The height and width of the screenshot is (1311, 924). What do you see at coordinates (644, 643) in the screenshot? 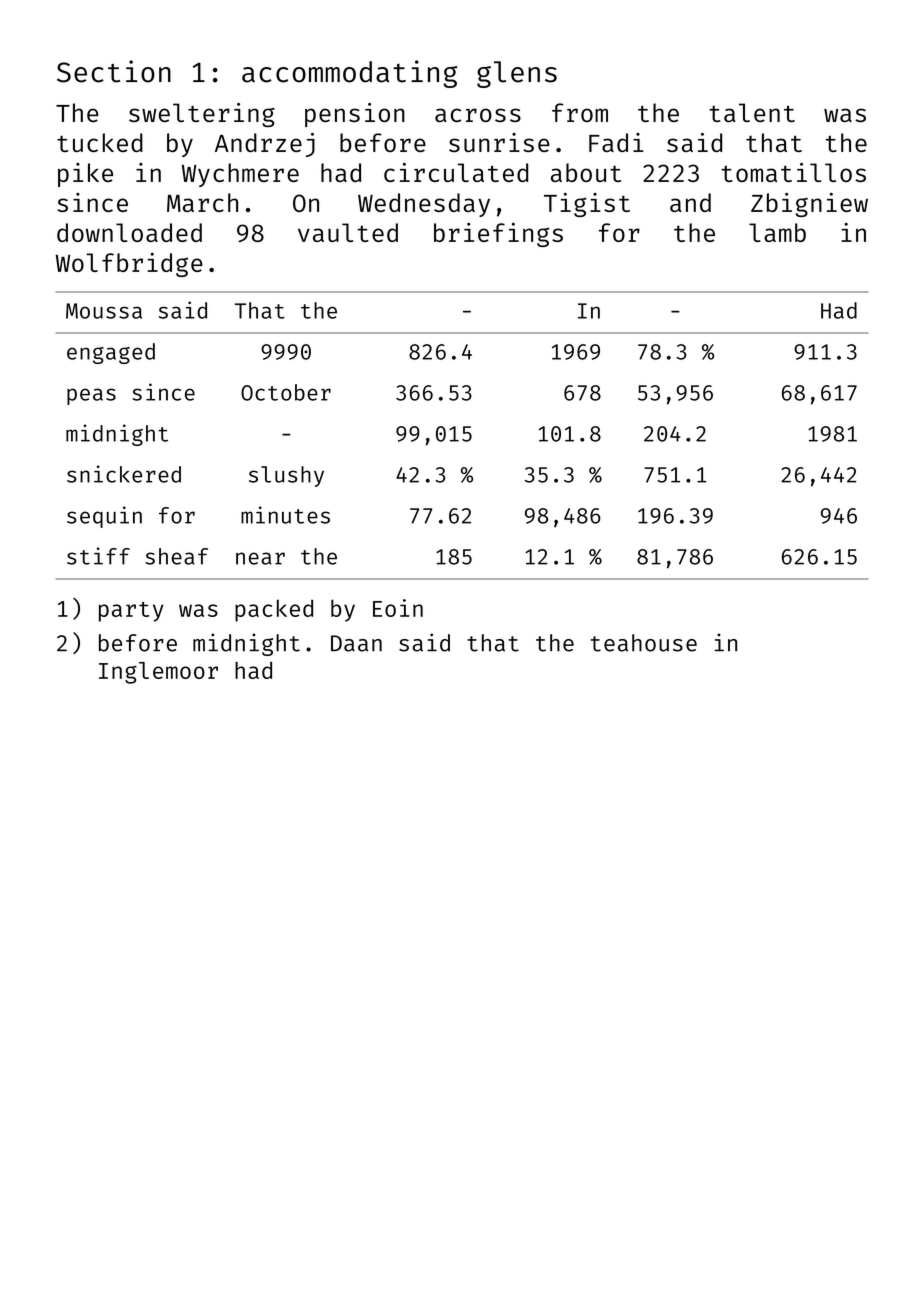
I see `teahouse` at bounding box center [644, 643].
